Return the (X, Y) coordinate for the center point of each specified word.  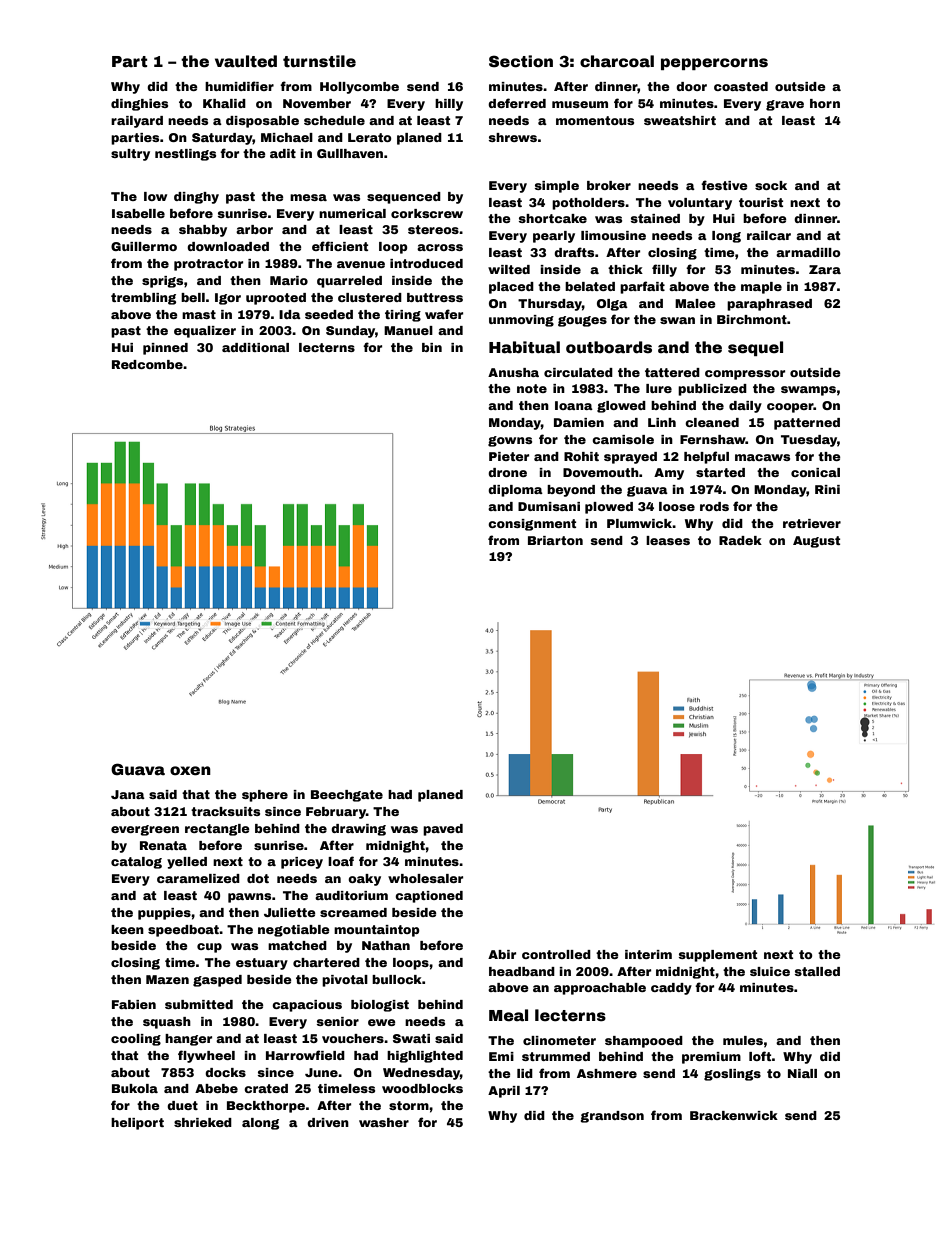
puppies (164, 914)
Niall (802, 1073)
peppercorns (714, 64)
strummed (556, 1056)
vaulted (246, 61)
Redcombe (147, 364)
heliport (137, 1124)
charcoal (617, 61)
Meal (508, 1015)
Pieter (509, 456)
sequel (755, 348)
